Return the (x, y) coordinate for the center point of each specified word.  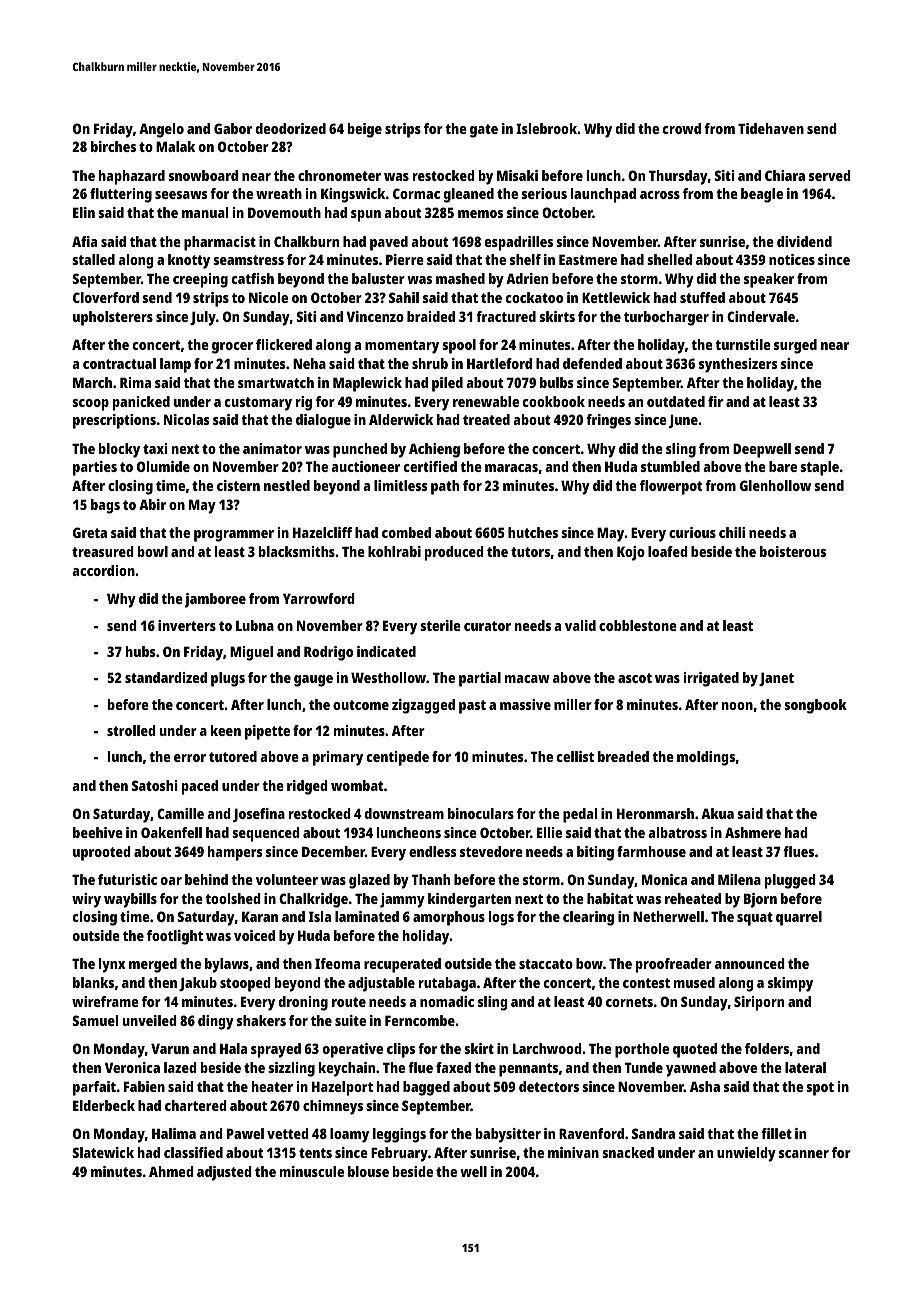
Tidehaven (771, 128)
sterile (440, 625)
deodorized (291, 128)
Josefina (259, 815)
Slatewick (103, 1152)
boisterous (793, 551)
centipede (398, 758)
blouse (368, 1171)
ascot (635, 678)
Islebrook (547, 128)
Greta (90, 532)
